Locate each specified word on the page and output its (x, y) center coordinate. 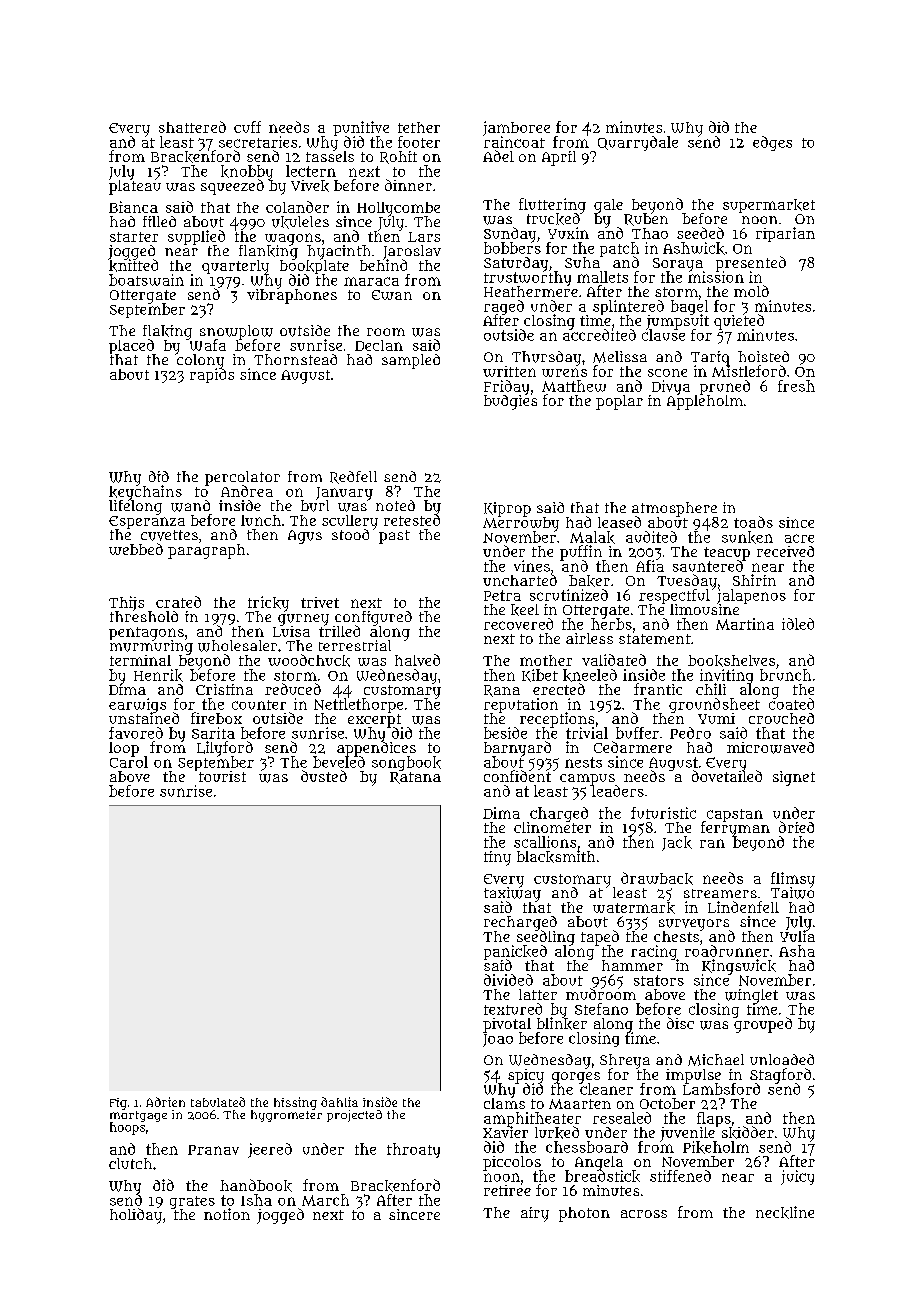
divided (508, 980)
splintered (628, 307)
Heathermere (531, 291)
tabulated (218, 1102)
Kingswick (739, 966)
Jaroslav (412, 252)
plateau (135, 187)
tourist (222, 776)
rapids (212, 376)
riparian (785, 234)
